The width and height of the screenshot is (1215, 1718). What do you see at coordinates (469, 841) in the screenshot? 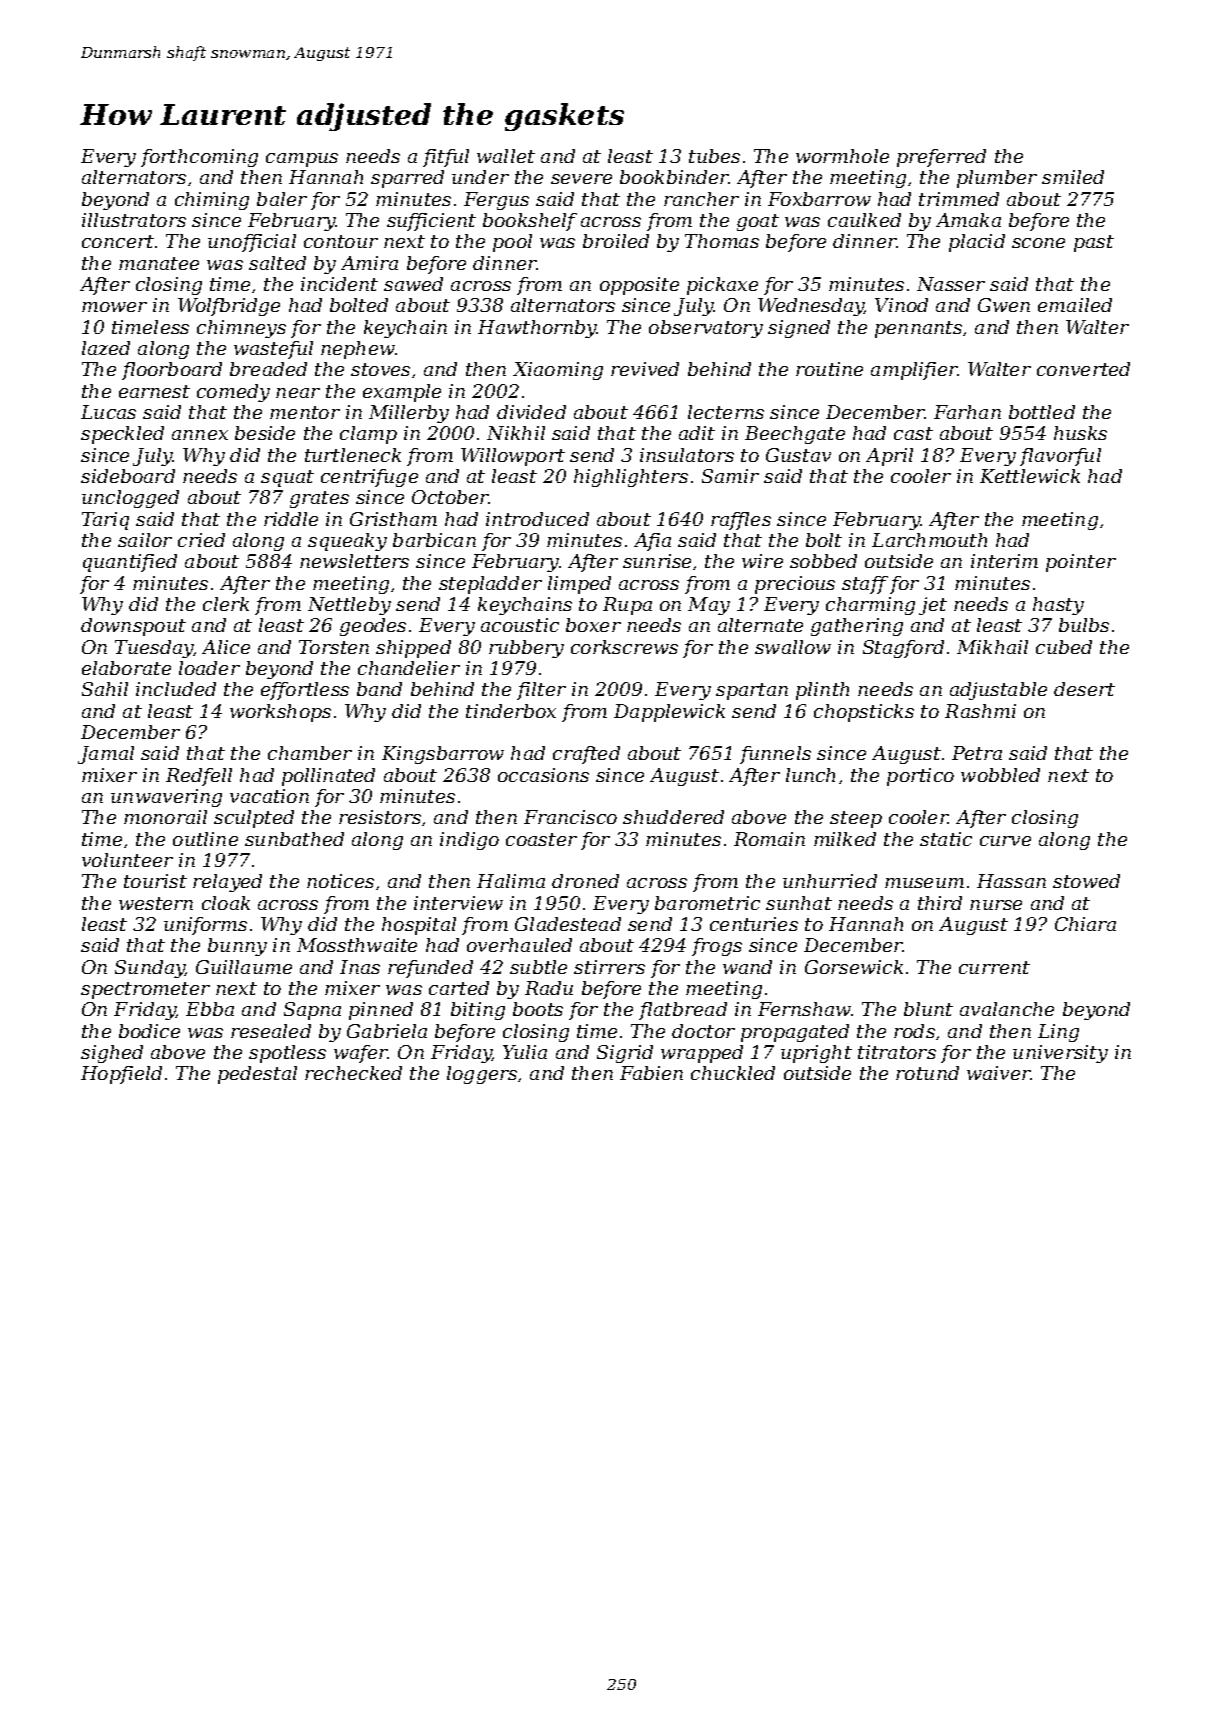
I see `indigo` at bounding box center [469, 841].
